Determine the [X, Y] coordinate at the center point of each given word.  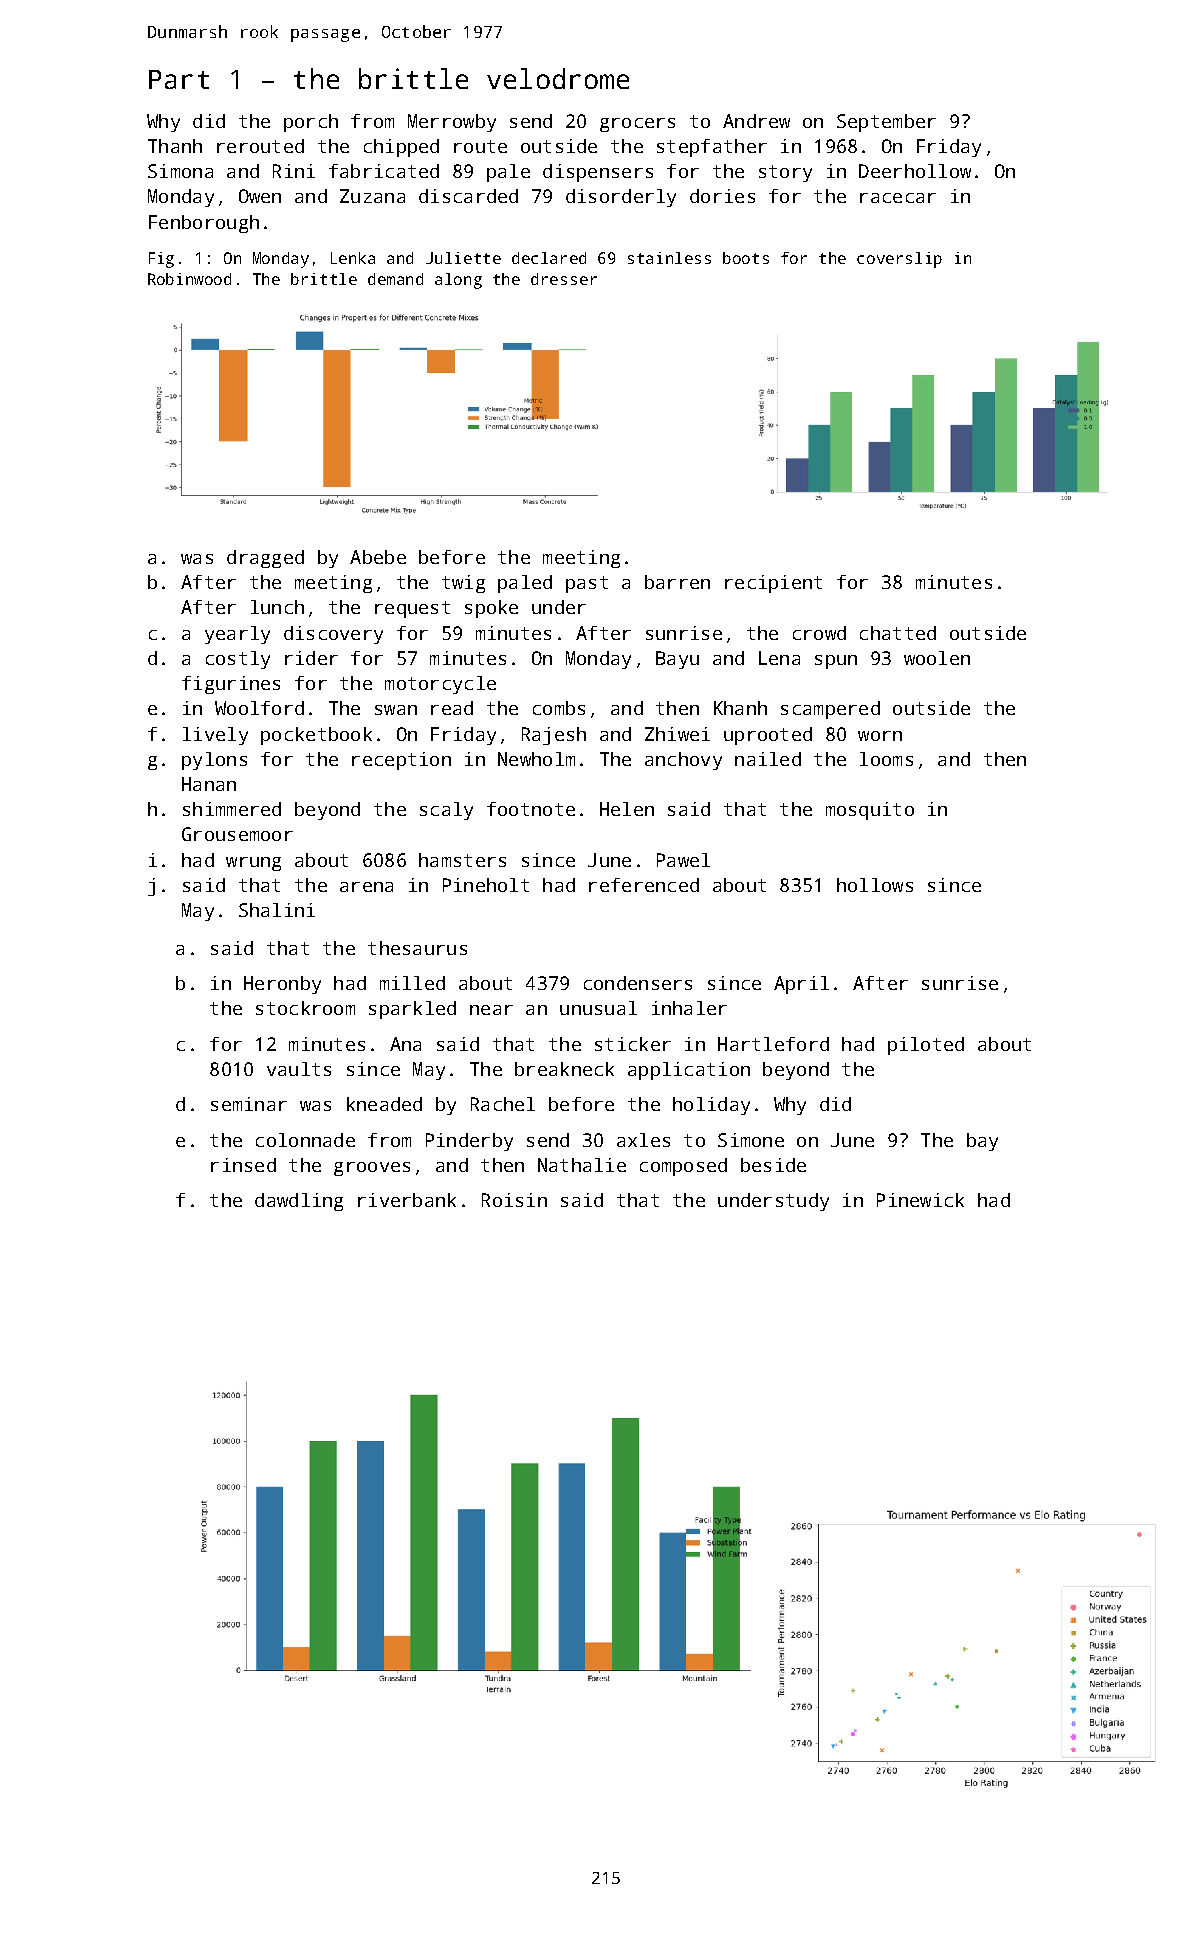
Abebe [378, 557]
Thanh [175, 146]
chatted [898, 633]
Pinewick [920, 1200]
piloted [926, 1046]
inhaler [689, 1008]
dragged [265, 559]
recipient [773, 584]
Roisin [514, 1200]
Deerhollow [915, 171]
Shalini [277, 910]
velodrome [558, 78]
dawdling [299, 1202]
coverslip [899, 260]
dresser [564, 279]
